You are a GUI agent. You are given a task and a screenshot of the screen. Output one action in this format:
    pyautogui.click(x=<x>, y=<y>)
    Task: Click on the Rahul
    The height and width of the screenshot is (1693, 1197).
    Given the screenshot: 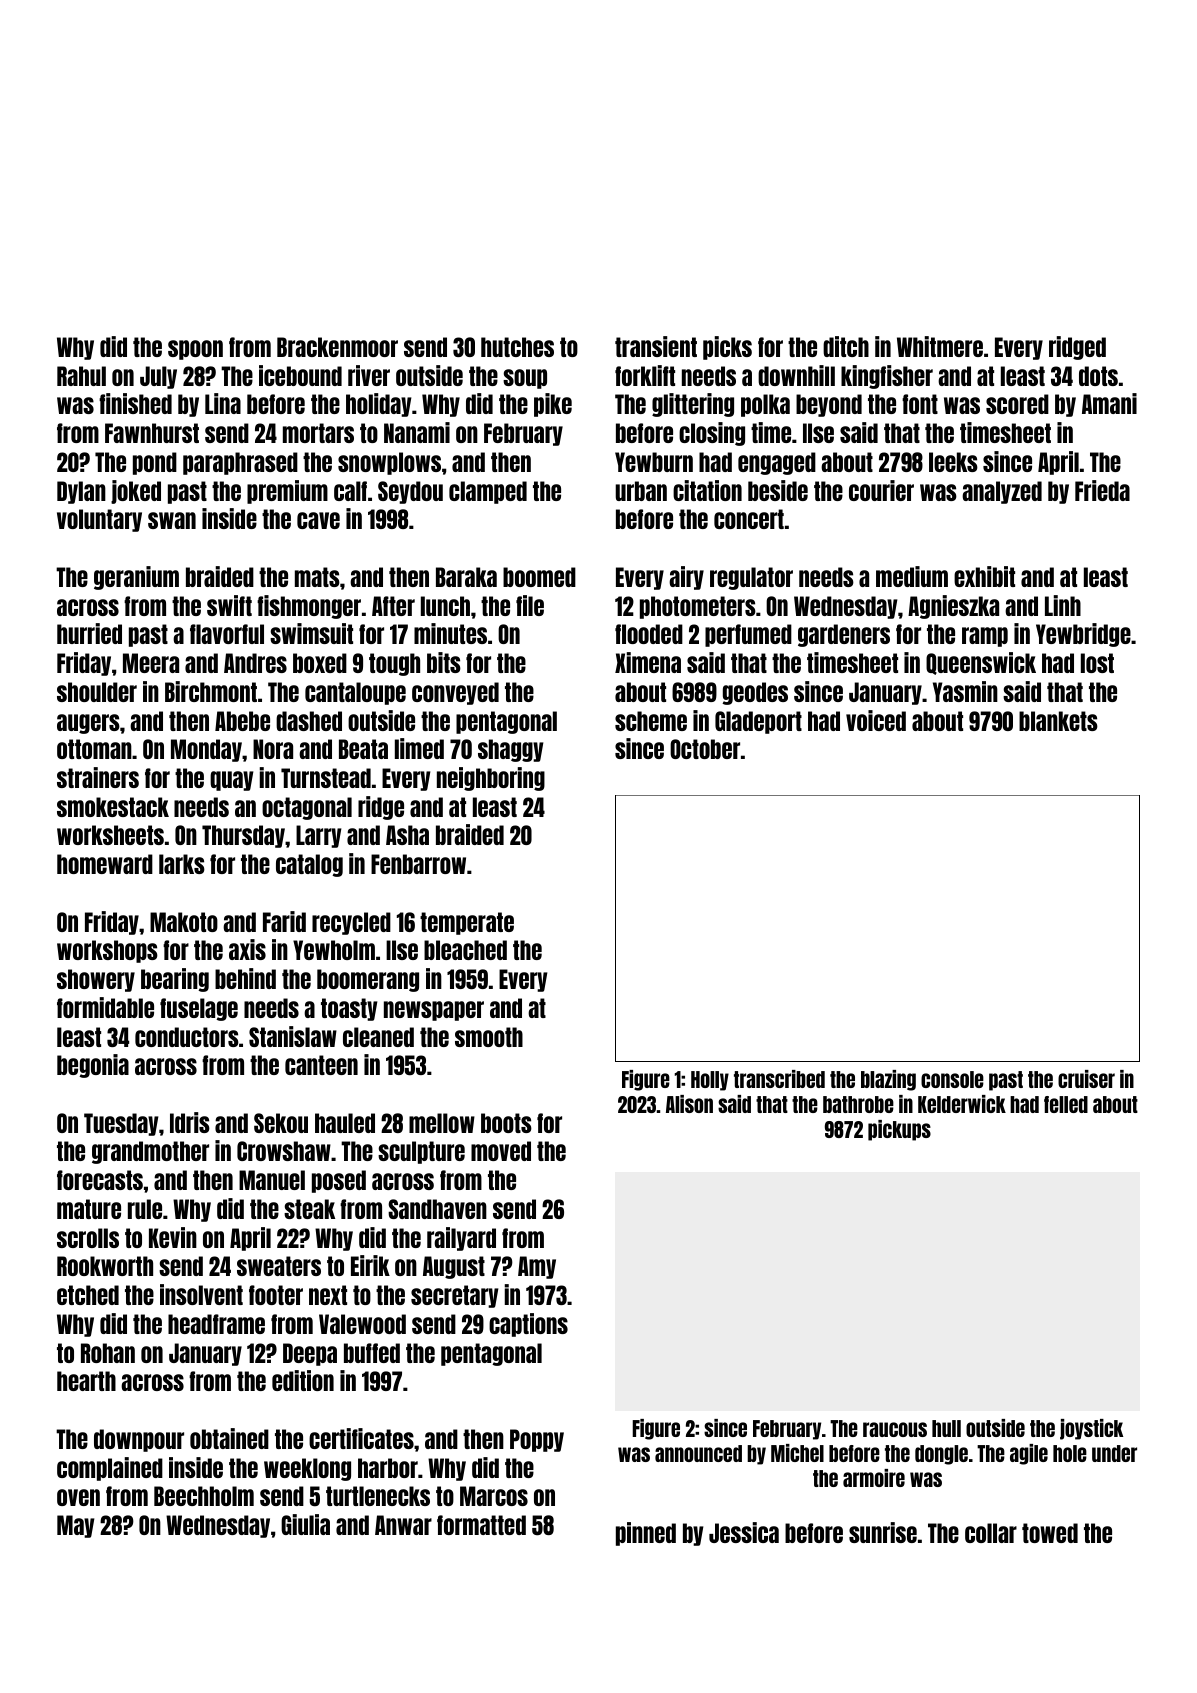 What is the action you would take?
    pyautogui.click(x=81, y=376)
